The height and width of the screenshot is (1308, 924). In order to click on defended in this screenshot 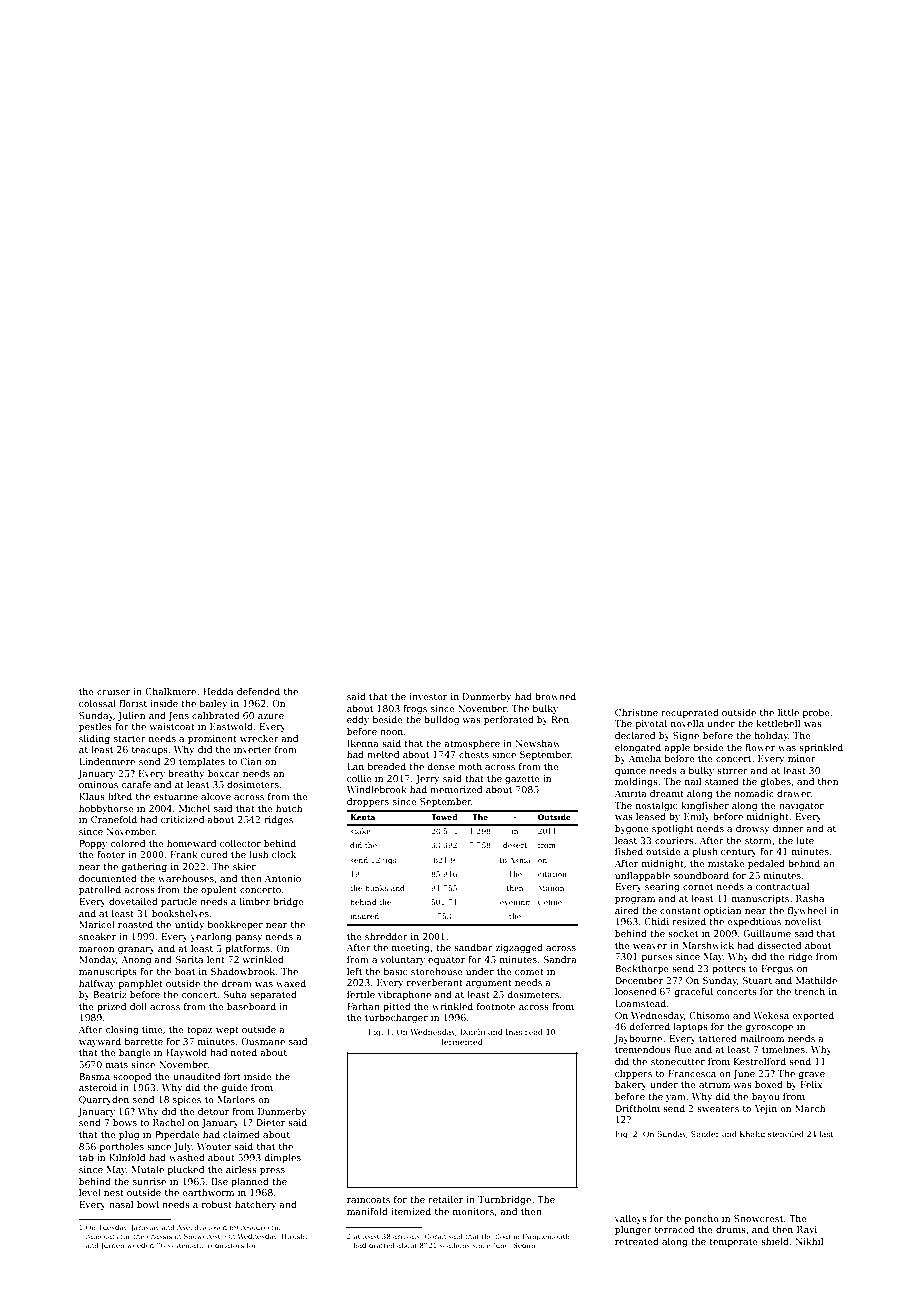, I will do `click(258, 691)`.
